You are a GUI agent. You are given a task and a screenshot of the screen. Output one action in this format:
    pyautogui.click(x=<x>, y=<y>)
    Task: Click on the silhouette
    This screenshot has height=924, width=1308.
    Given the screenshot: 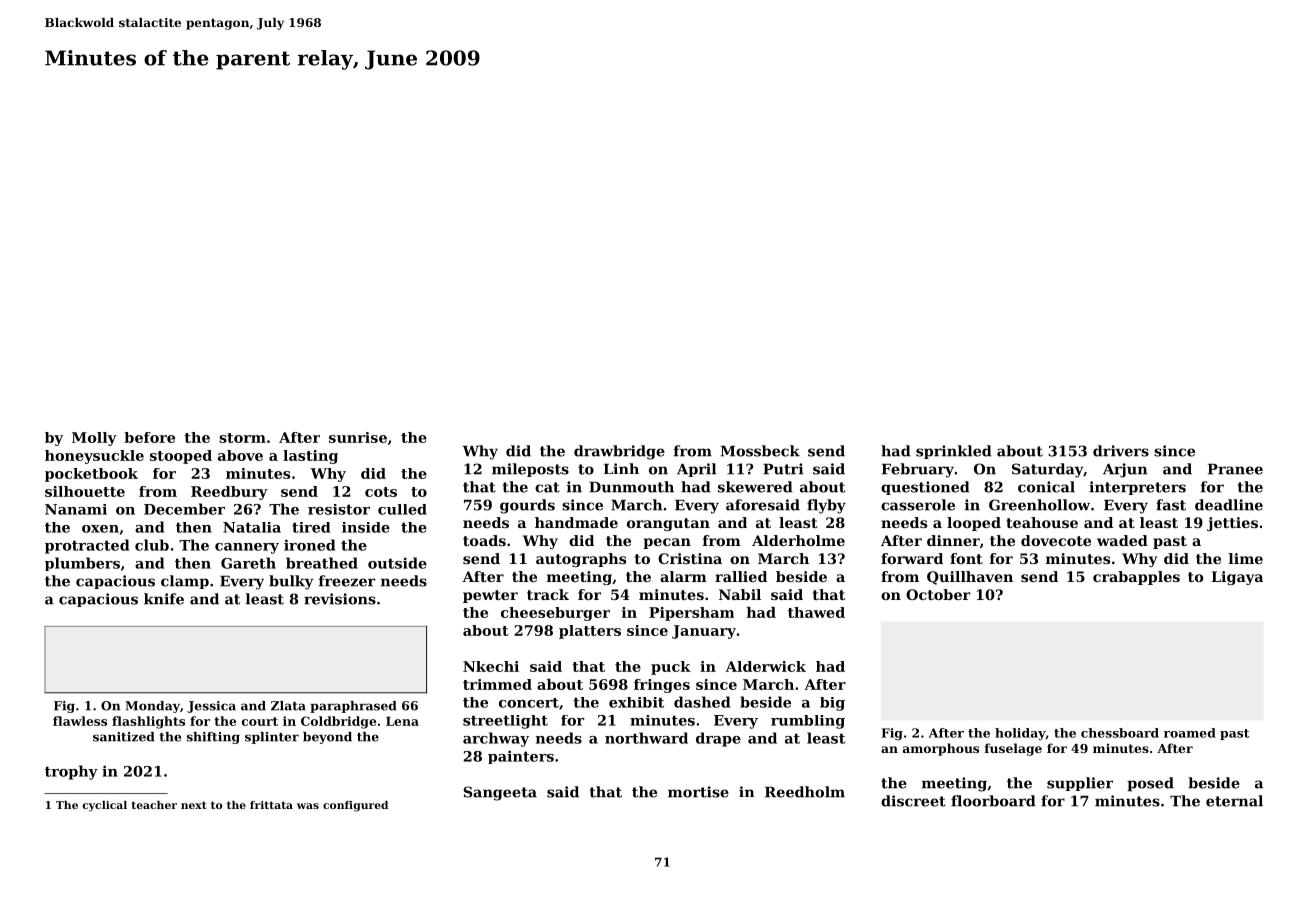 What is the action you would take?
    pyautogui.click(x=85, y=491)
